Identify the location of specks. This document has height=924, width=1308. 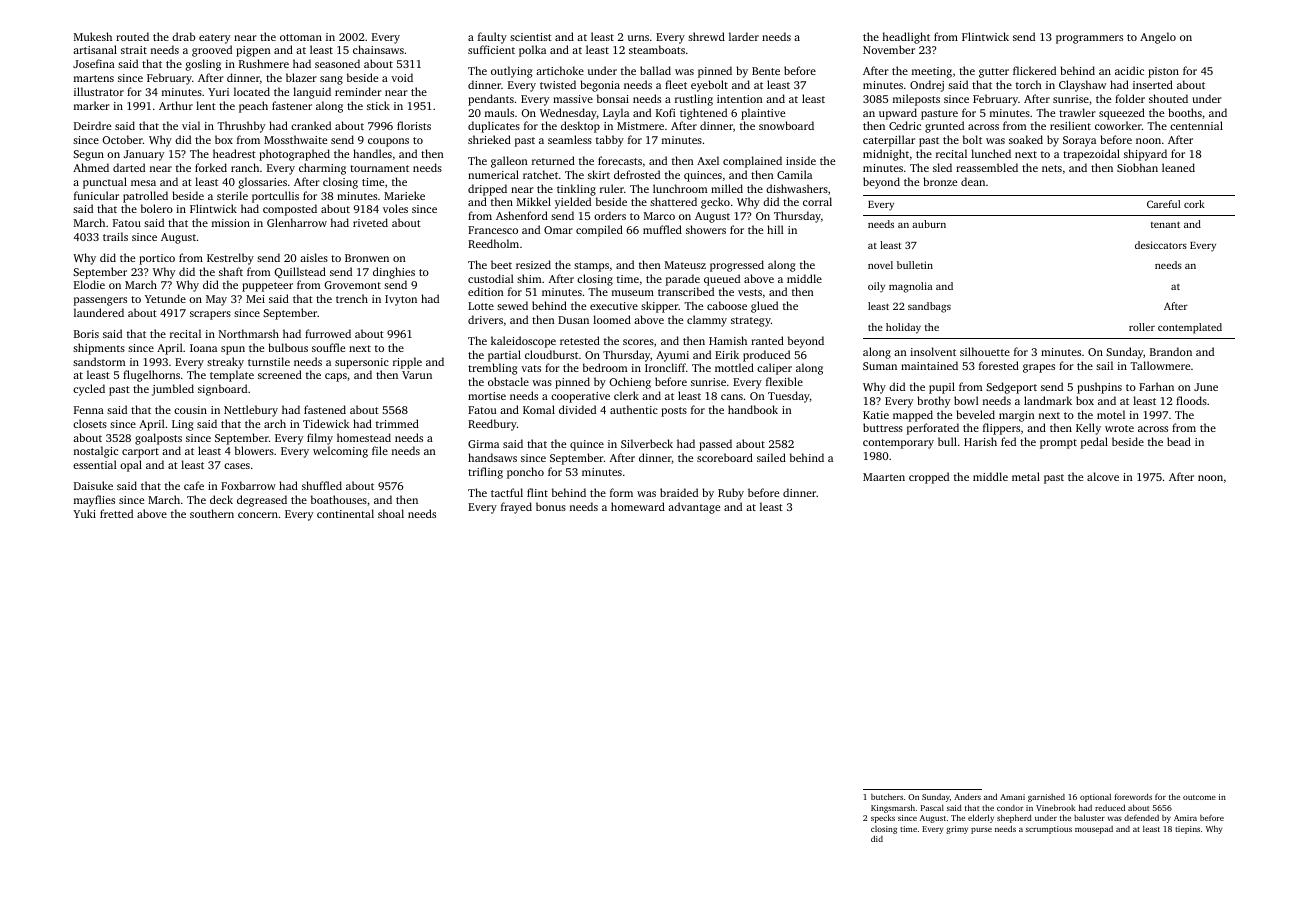
(883, 818).
